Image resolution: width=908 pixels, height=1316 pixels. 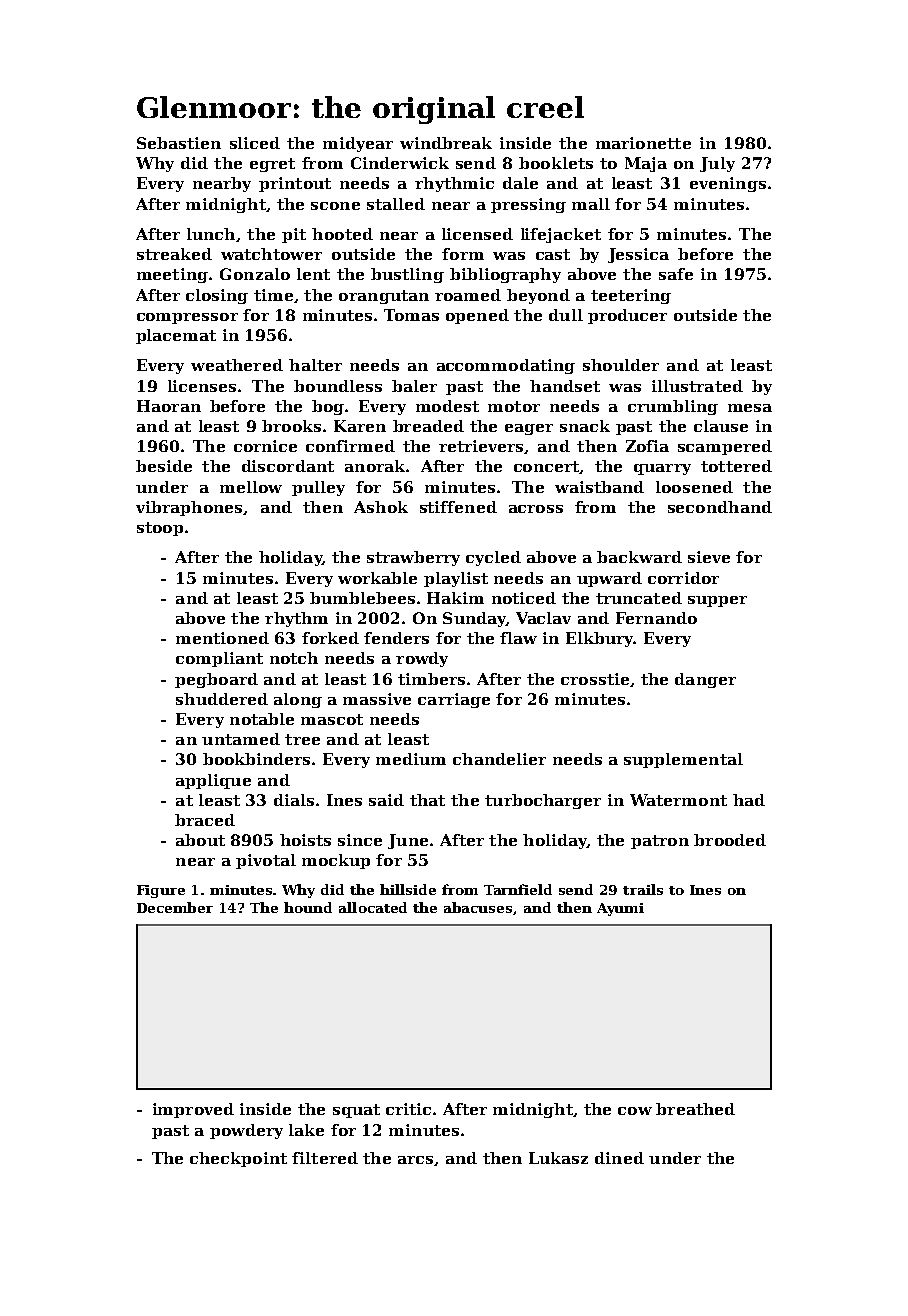 I want to click on tree, so click(x=302, y=739).
